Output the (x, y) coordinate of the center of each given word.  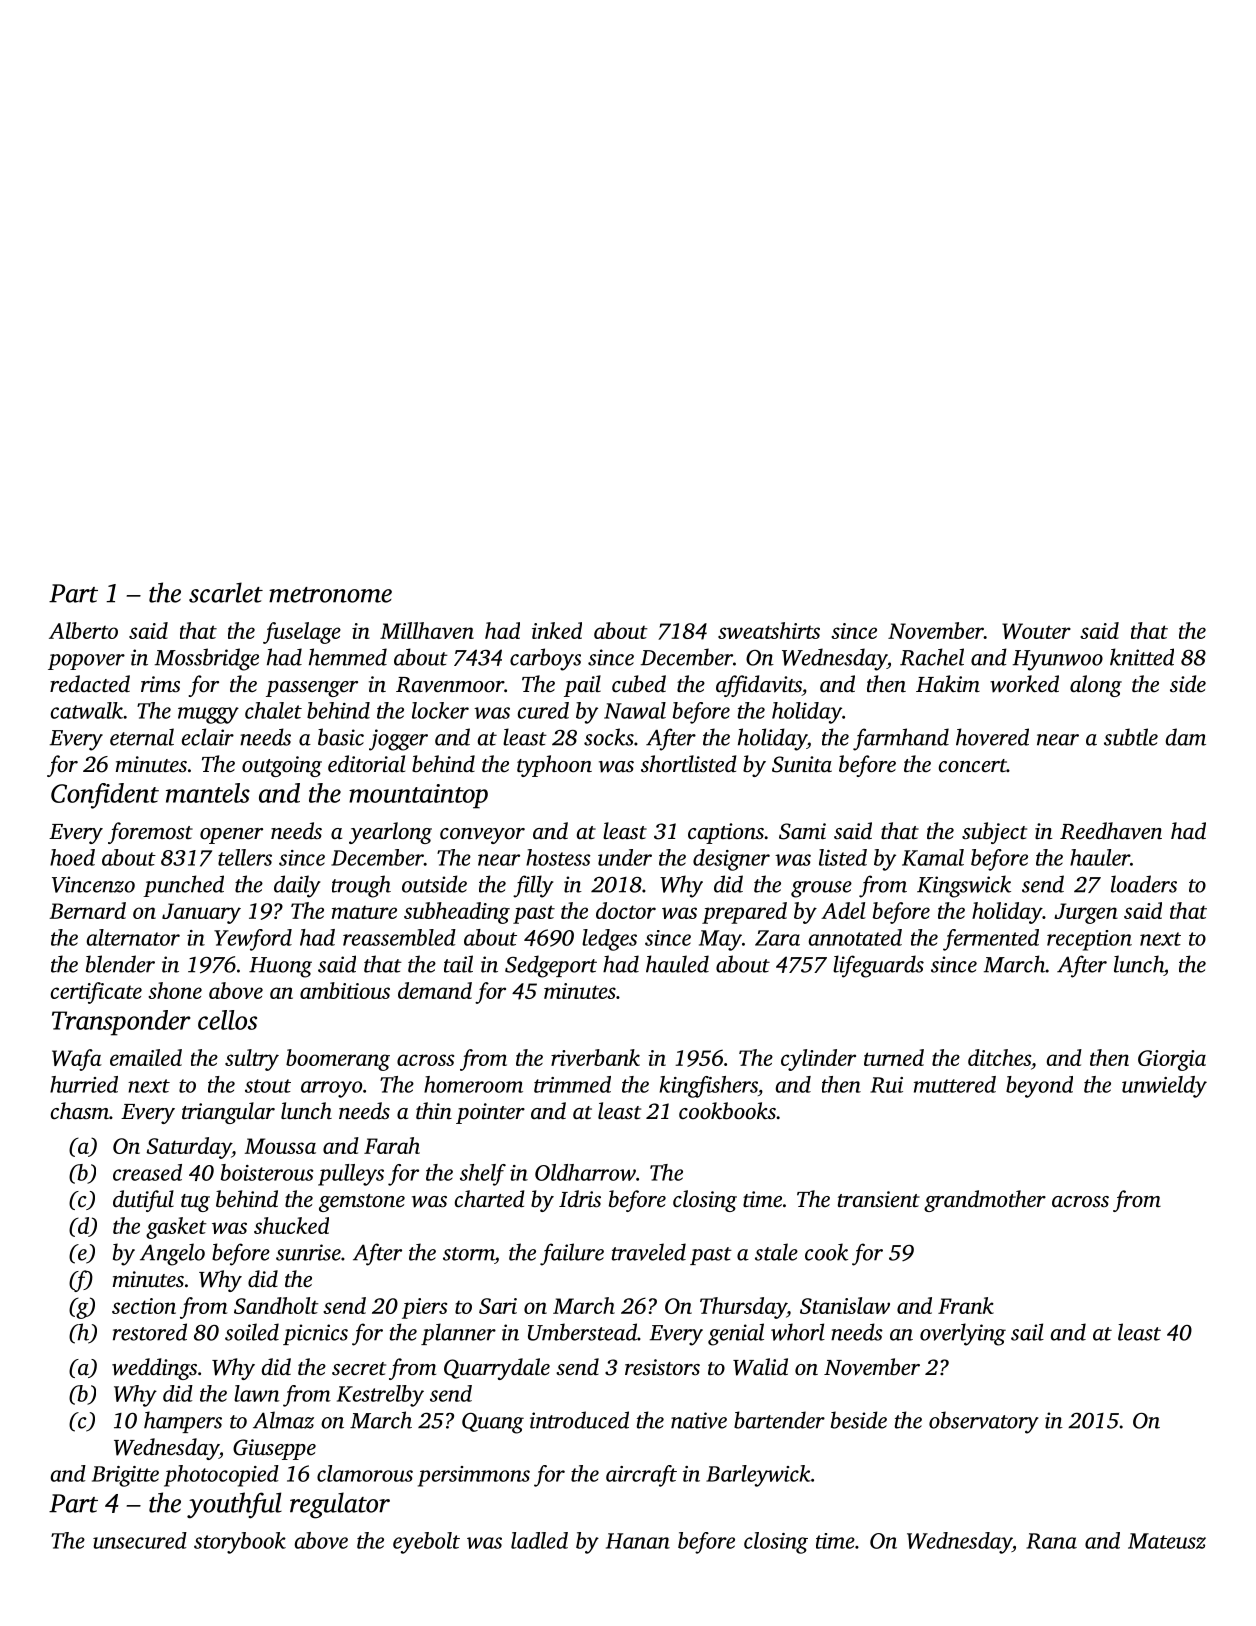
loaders (1144, 884)
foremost (150, 833)
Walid (760, 1367)
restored (150, 1332)
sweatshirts (769, 630)
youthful (234, 1505)
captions (726, 833)
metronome (330, 595)
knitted (1142, 657)
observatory (983, 1422)
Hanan (638, 1541)
